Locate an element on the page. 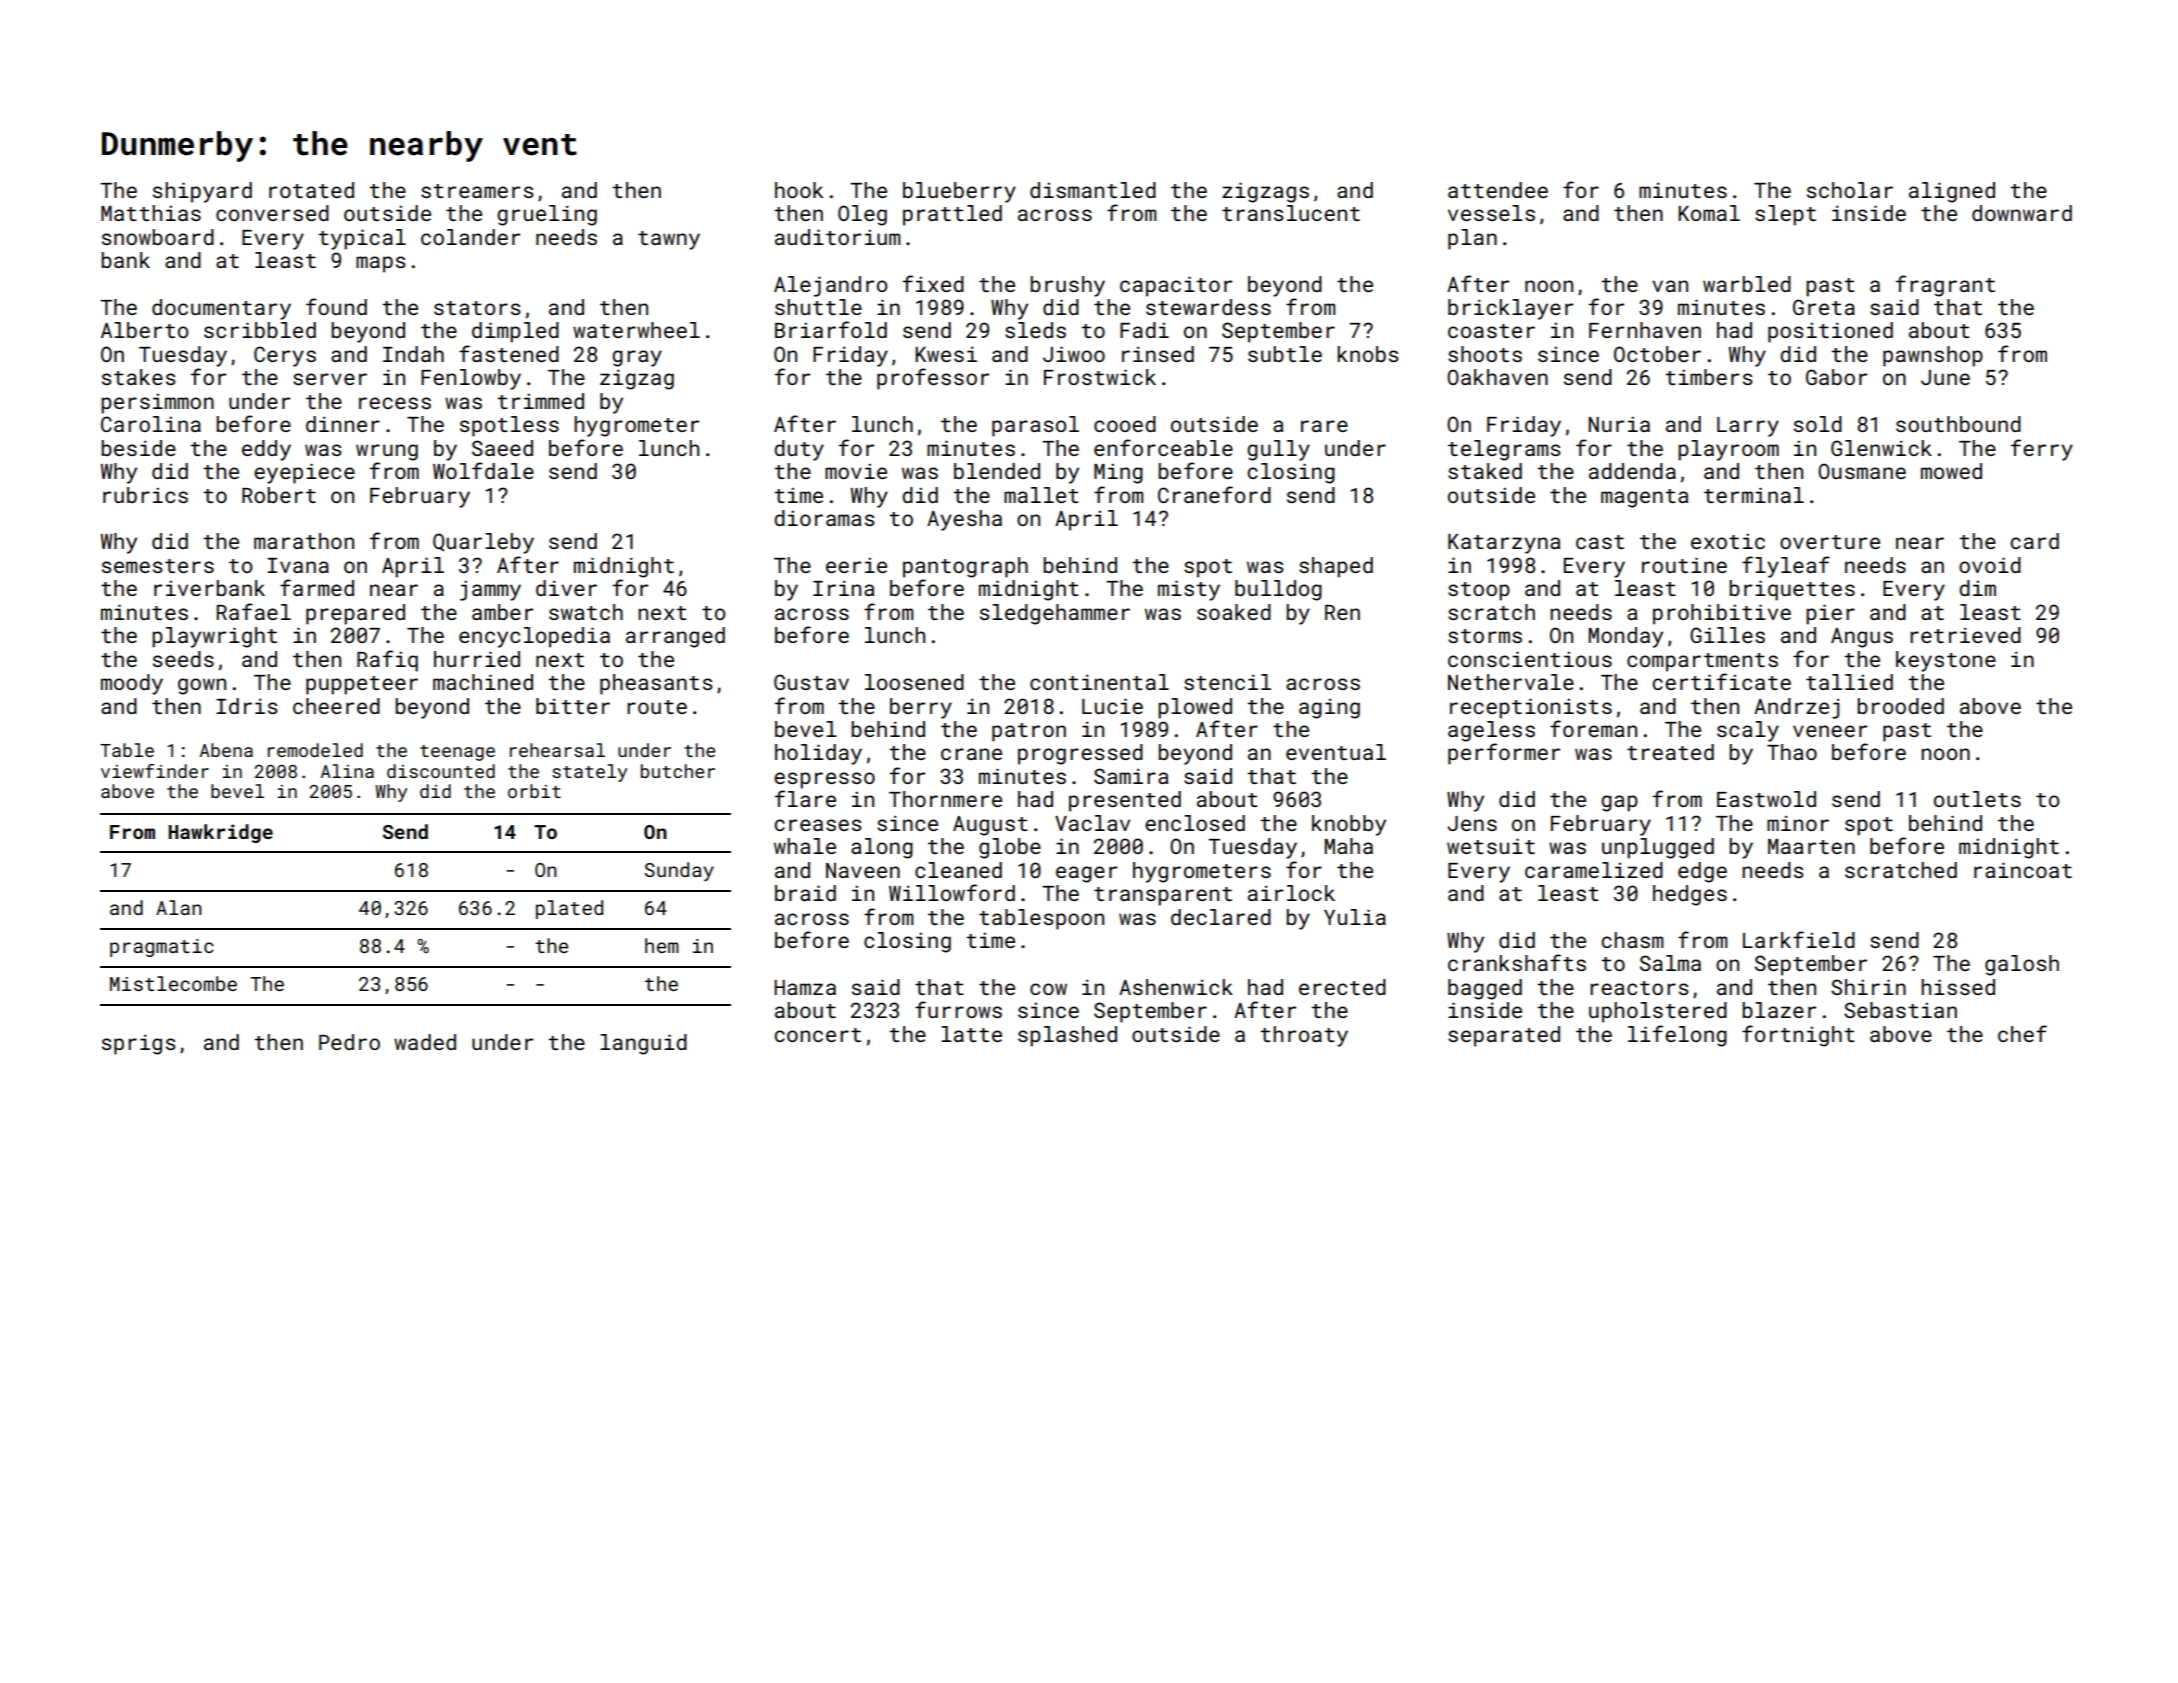  Hawkridge is located at coordinates (221, 833).
